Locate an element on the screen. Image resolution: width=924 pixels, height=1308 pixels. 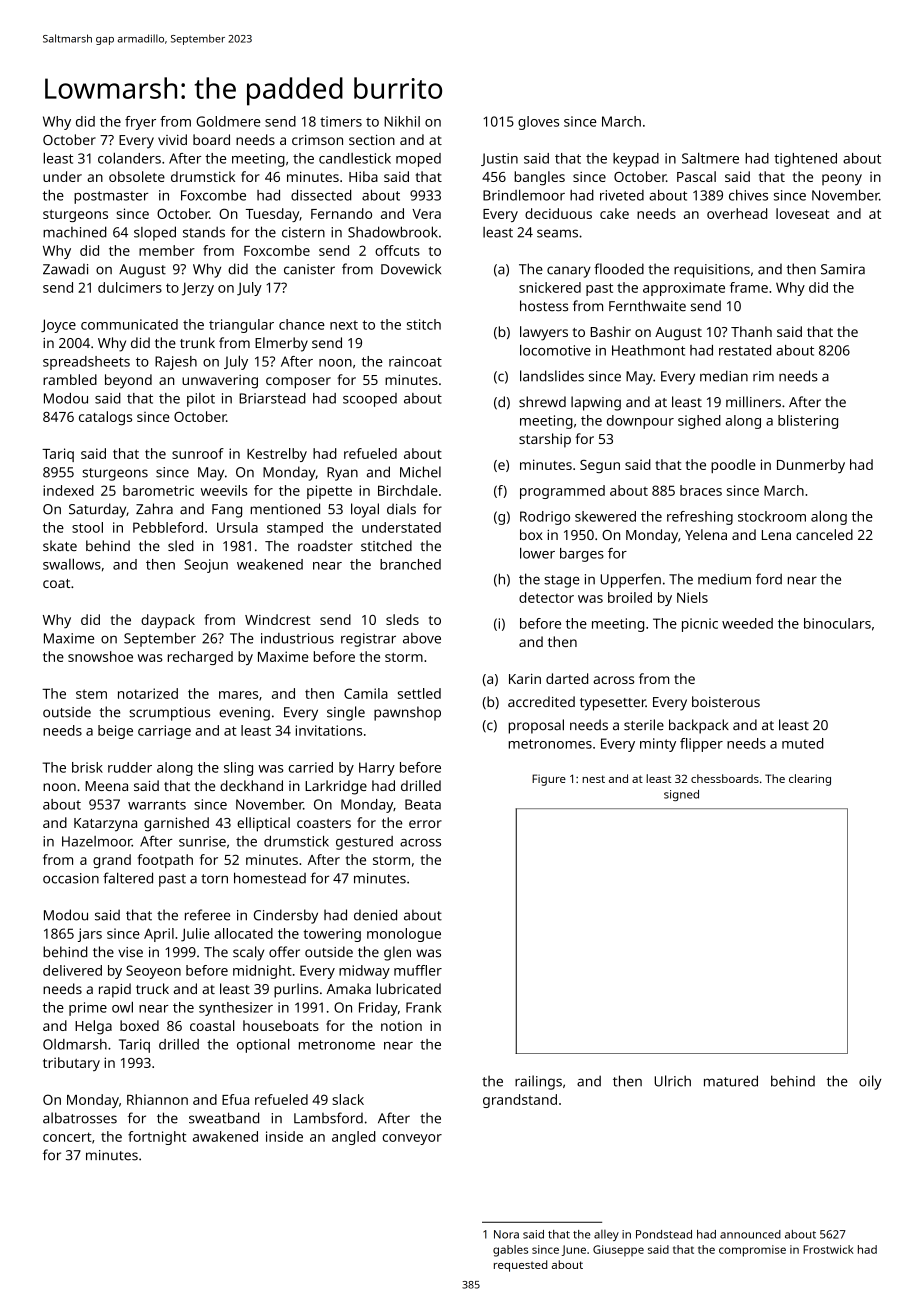
fortnight is located at coordinates (157, 1138).
